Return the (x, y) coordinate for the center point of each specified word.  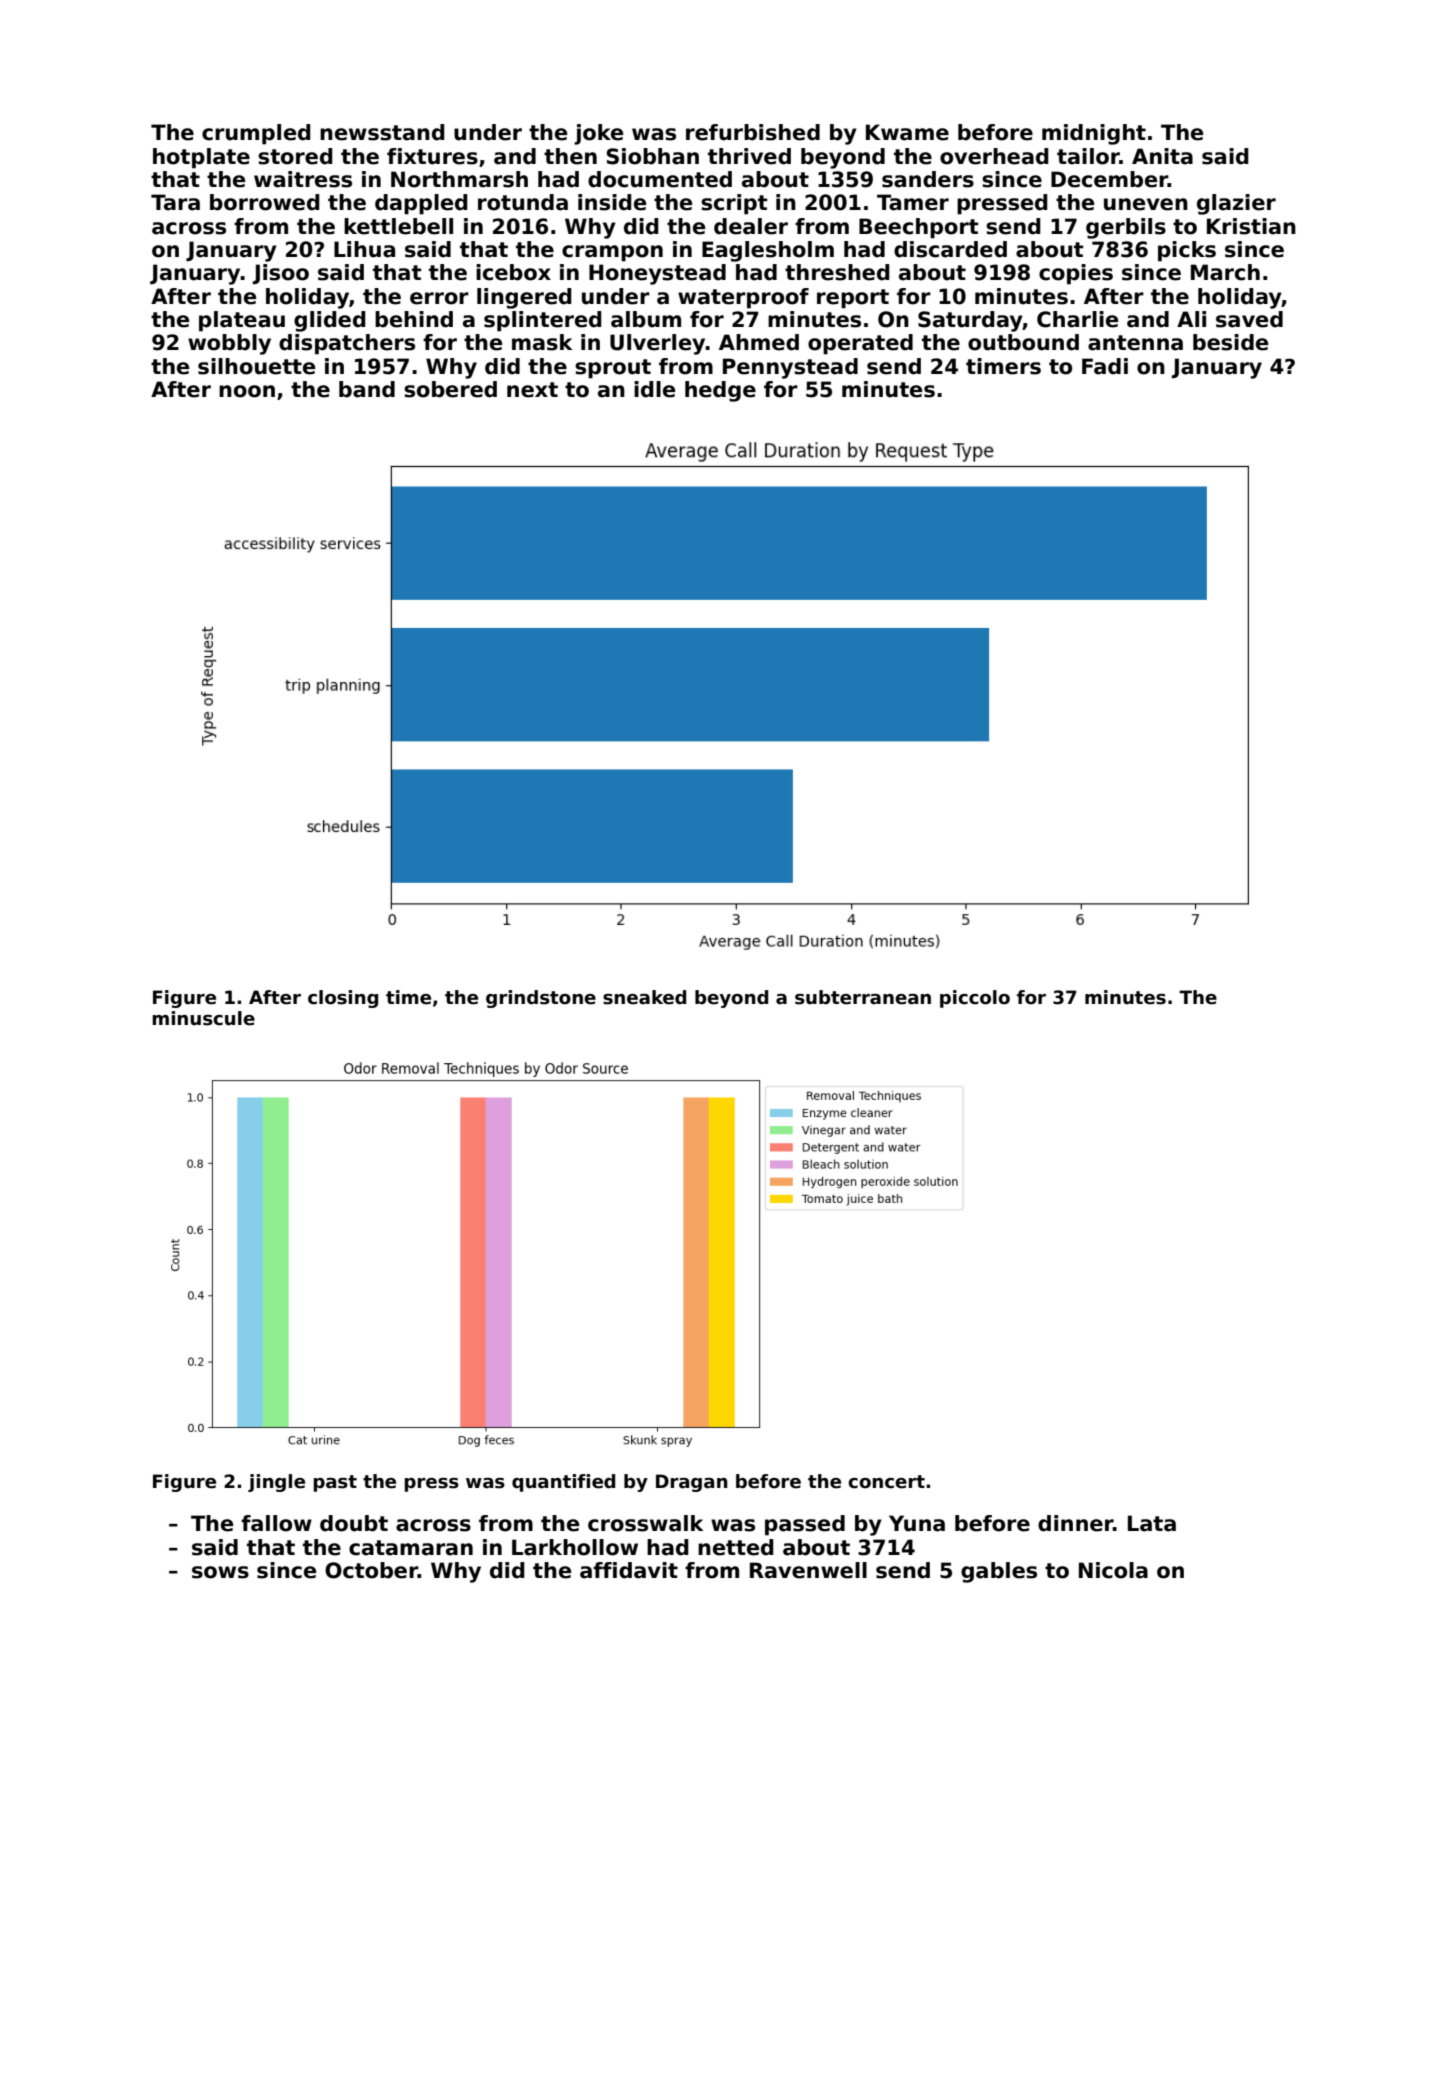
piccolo (975, 999)
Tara (175, 202)
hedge (720, 391)
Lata (1152, 1523)
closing (343, 999)
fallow (276, 1523)
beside (1230, 342)
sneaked (644, 997)
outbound (1023, 342)
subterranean (863, 997)
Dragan (692, 1483)
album (646, 319)
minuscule (203, 1018)
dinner (1075, 1523)
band (367, 389)
